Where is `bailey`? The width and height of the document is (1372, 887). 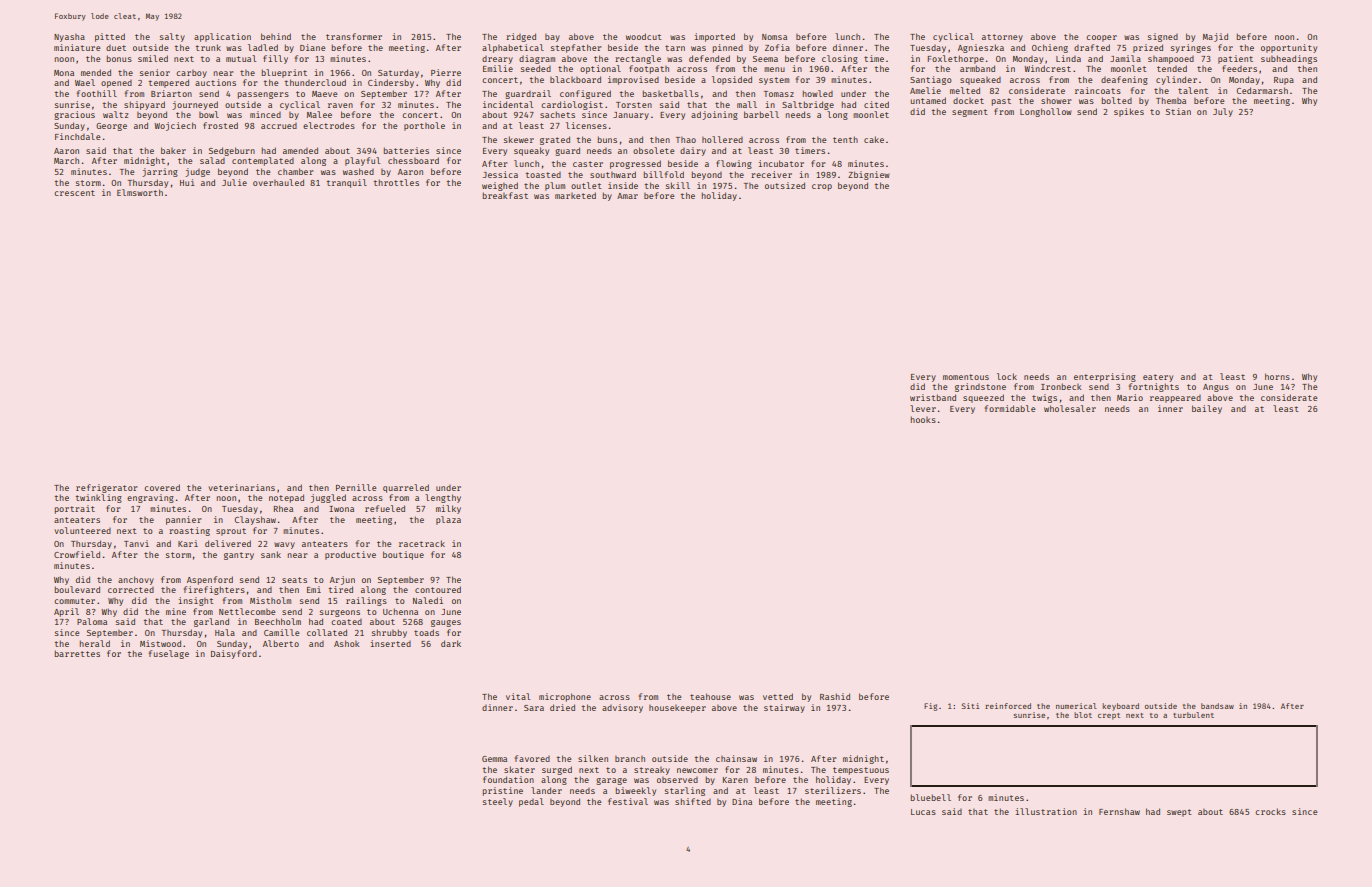
bailey is located at coordinates (1207, 409).
